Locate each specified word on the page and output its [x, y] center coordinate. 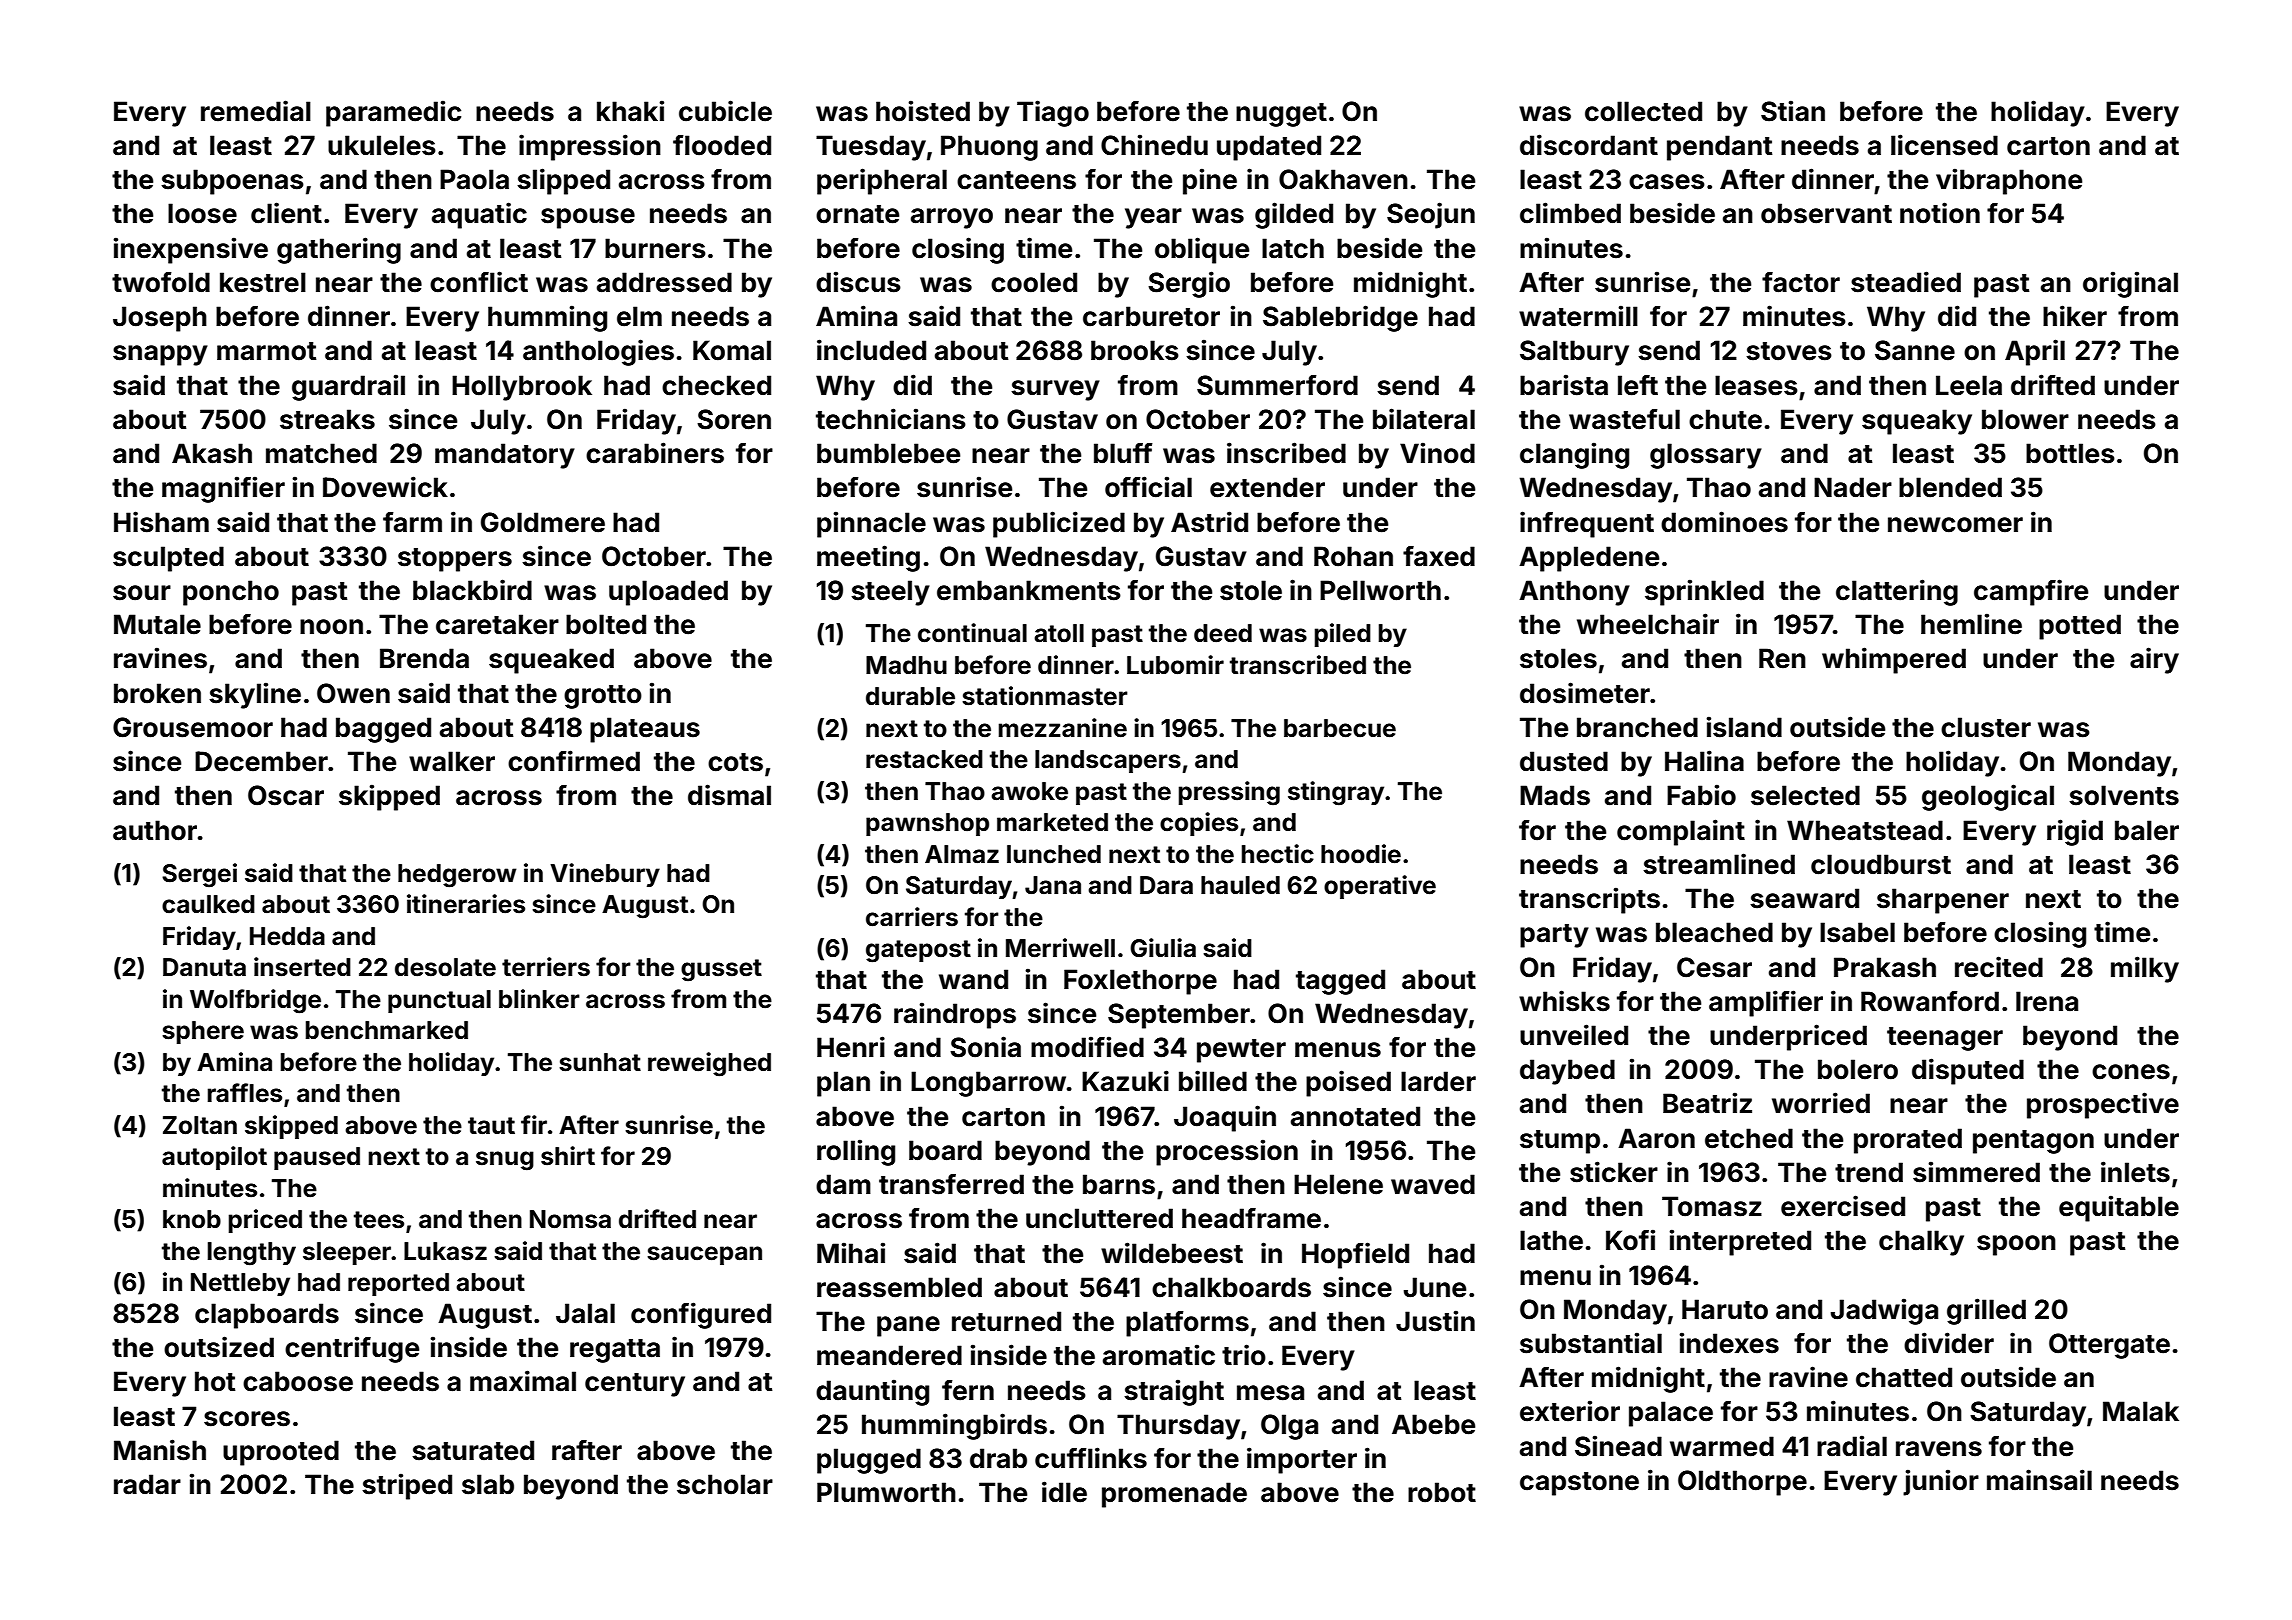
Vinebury [605, 875]
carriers [912, 917]
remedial [256, 111]
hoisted [923, 111]
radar [147, 1484]
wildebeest [1172, 1253]
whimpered [1894, 660]
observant [1826, 213]
